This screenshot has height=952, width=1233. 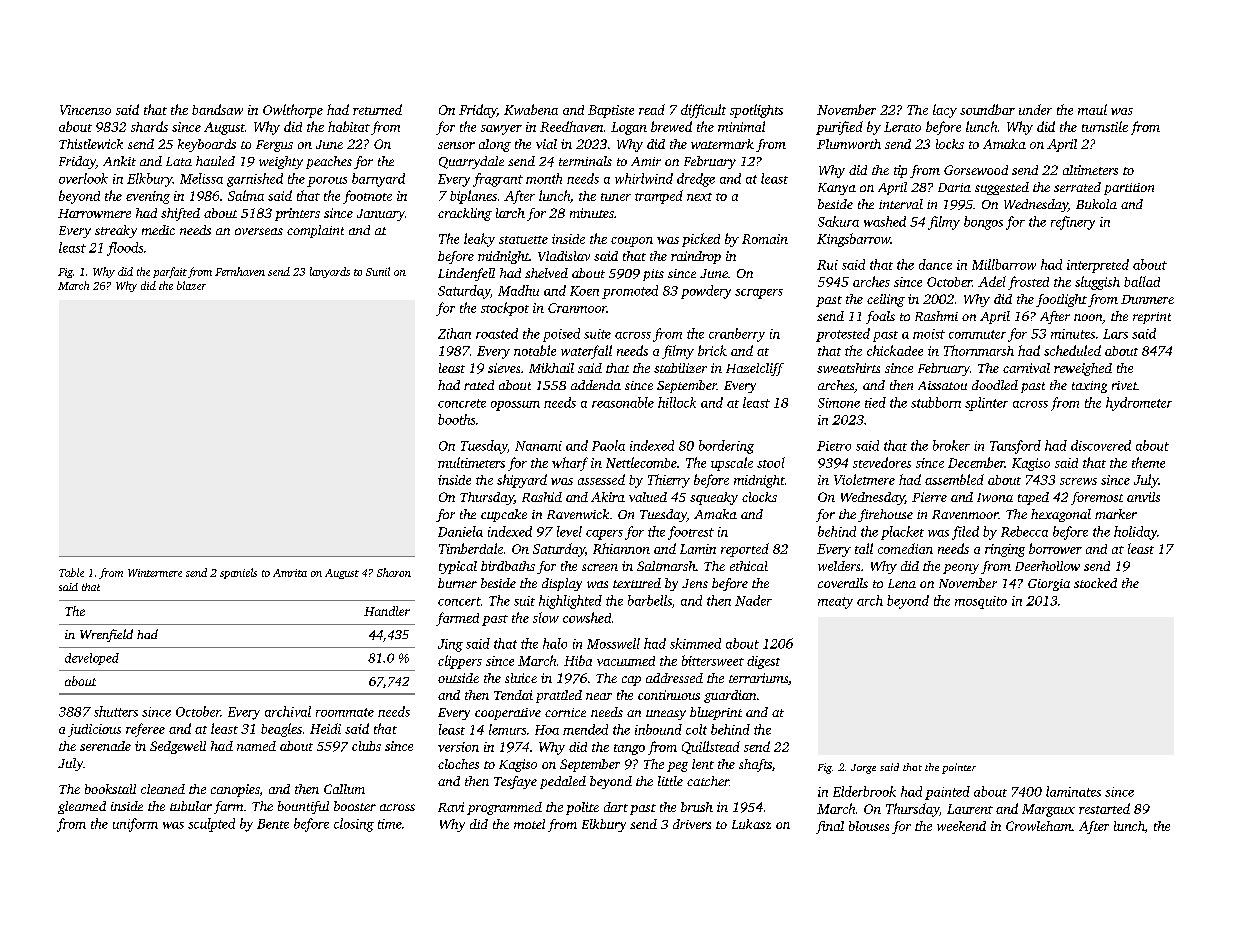 I want to click on tip, so click(x=900, y=171).
